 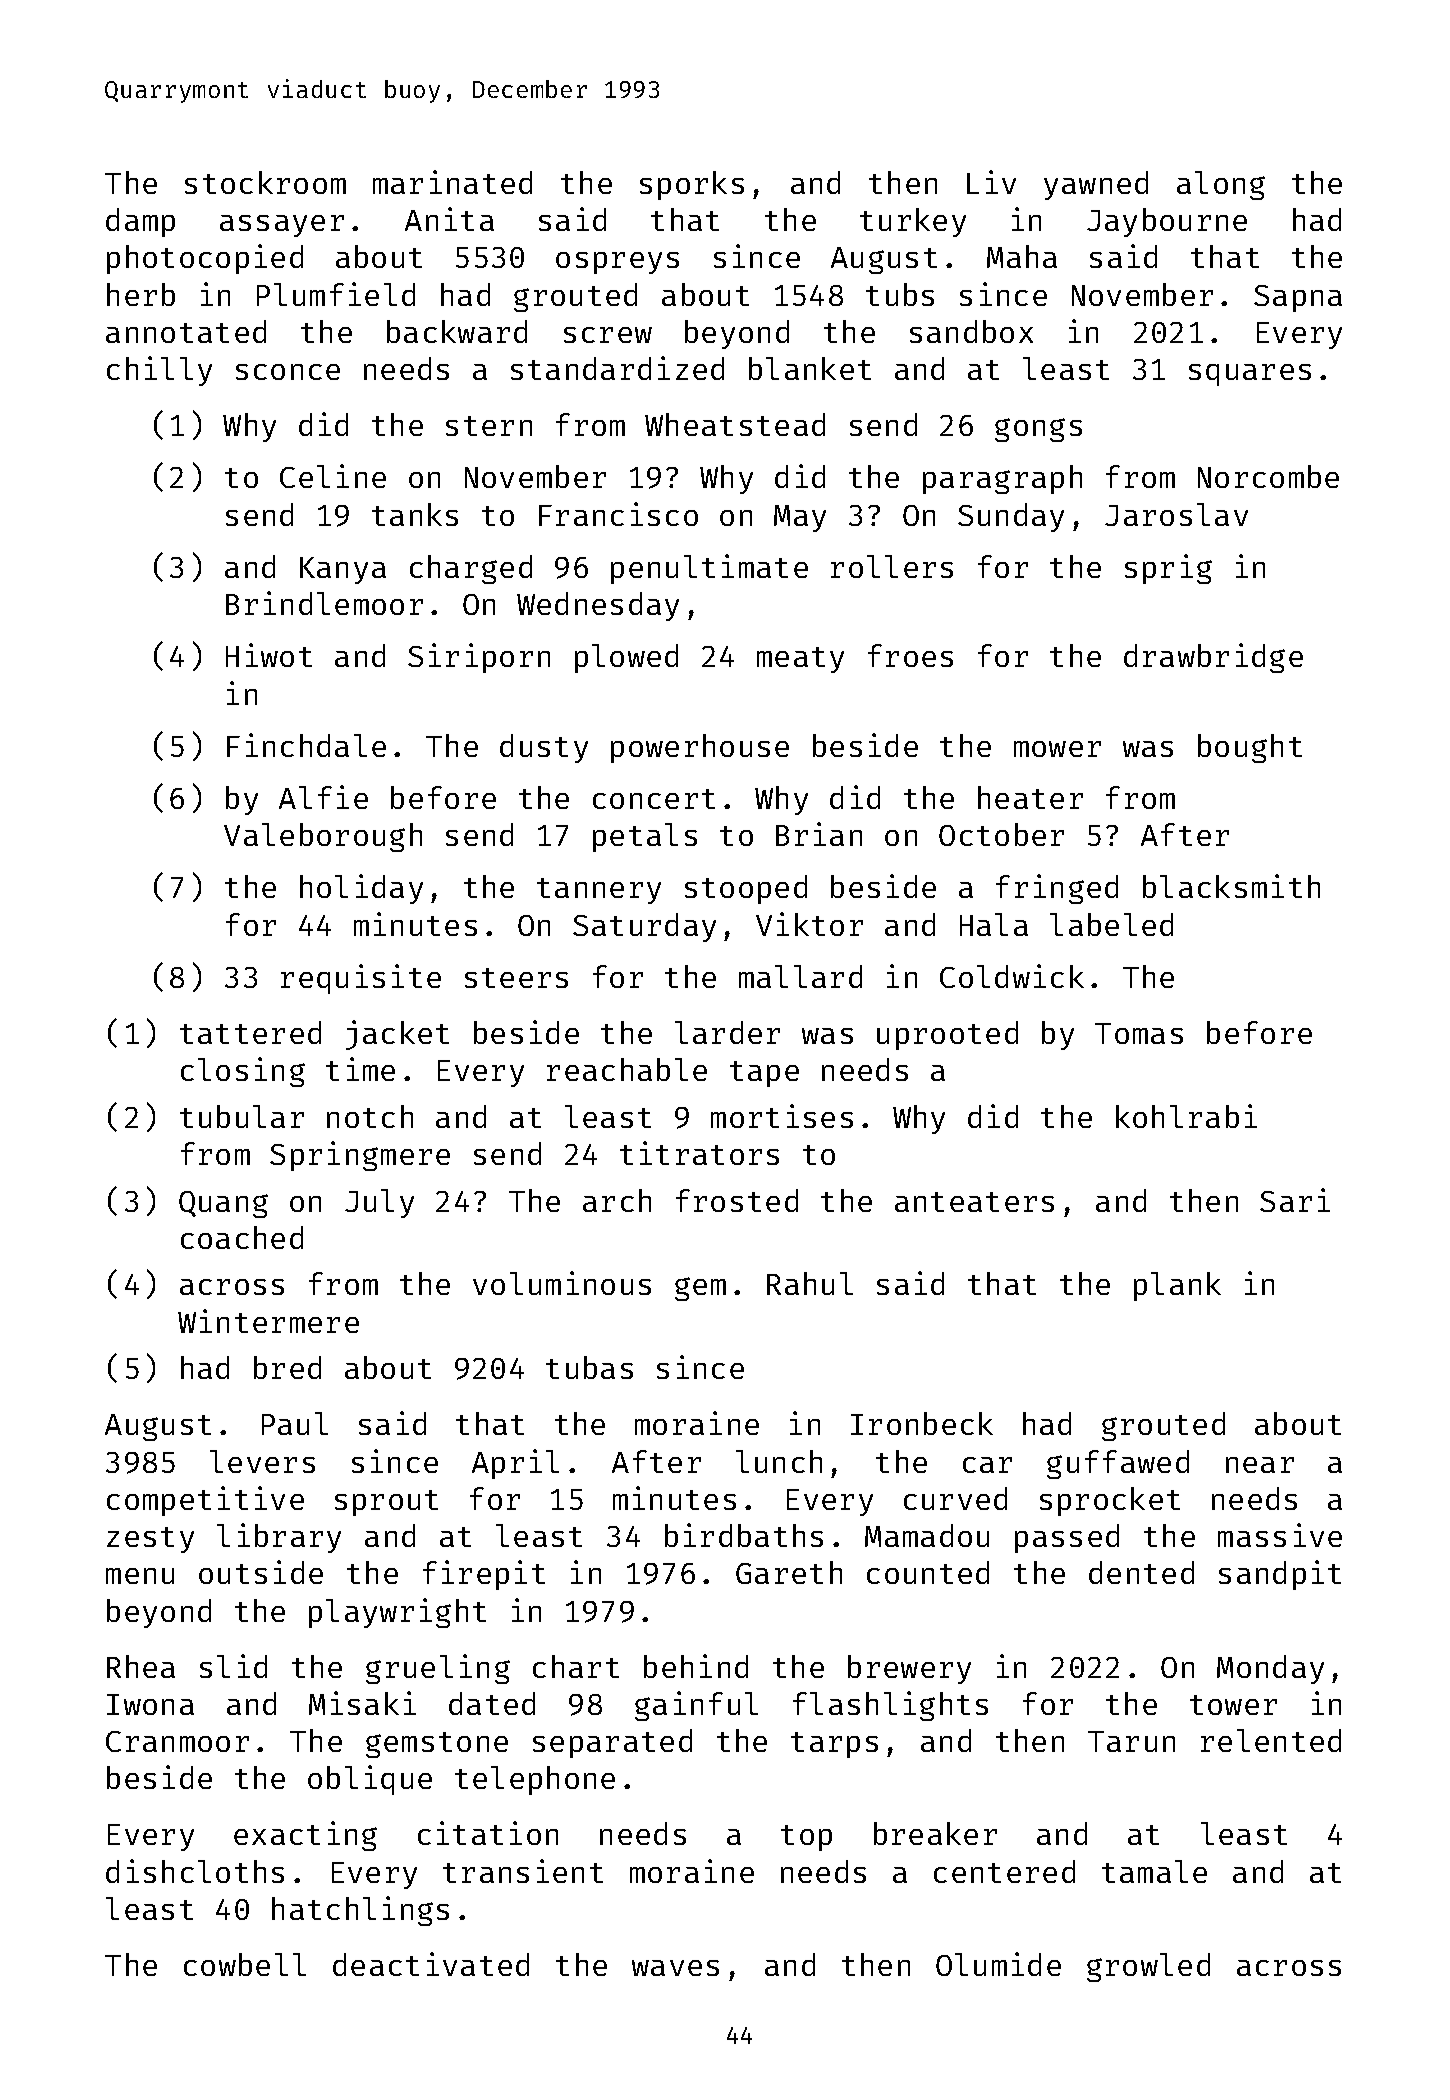 What do you see at coordinates (449, 219) in the screenshot?
I see `Anita` at bounding box center [449, 219].
